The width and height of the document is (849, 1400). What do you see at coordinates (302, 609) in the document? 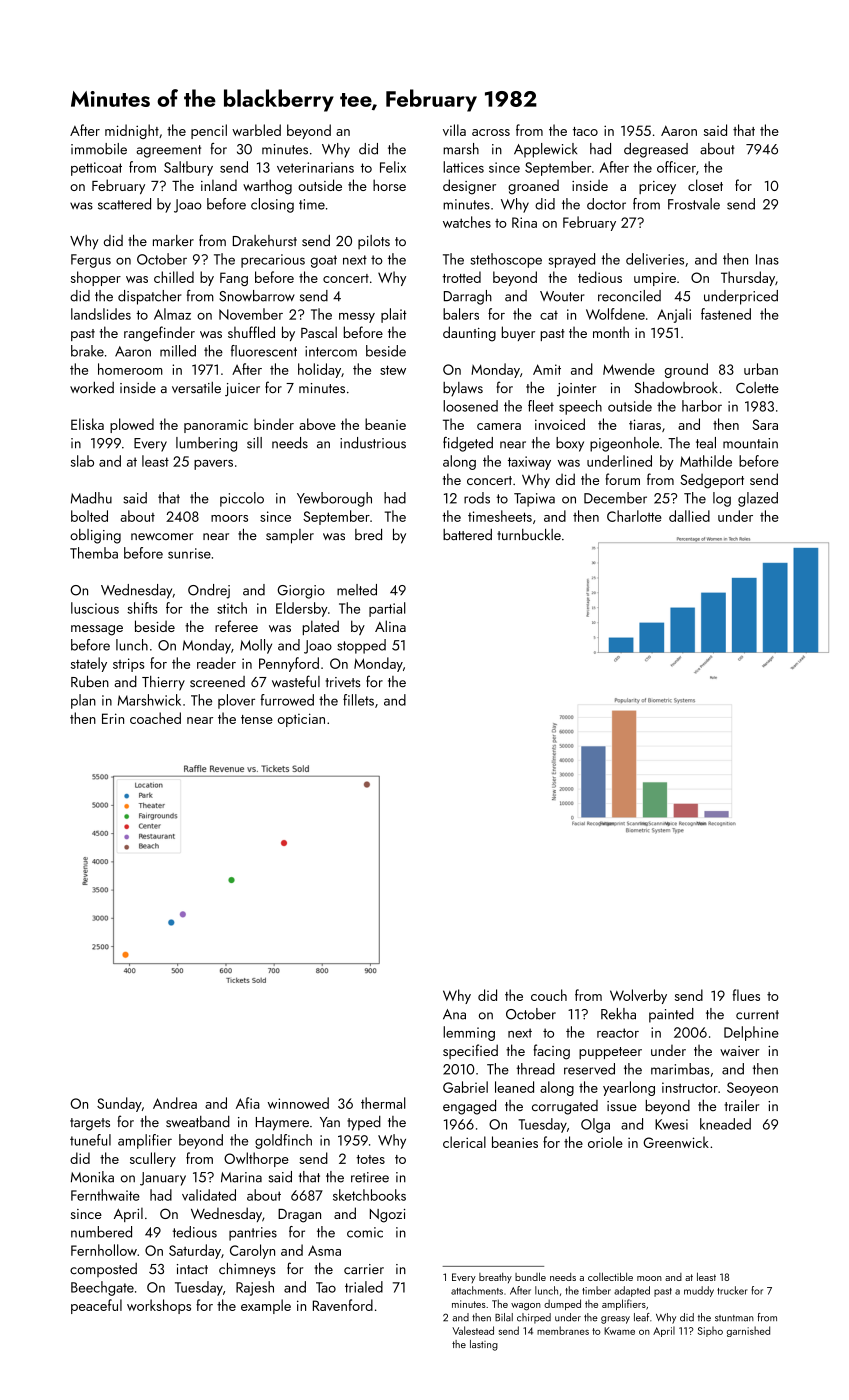
I see `Eldersby` at bounding box center [302, 609].
